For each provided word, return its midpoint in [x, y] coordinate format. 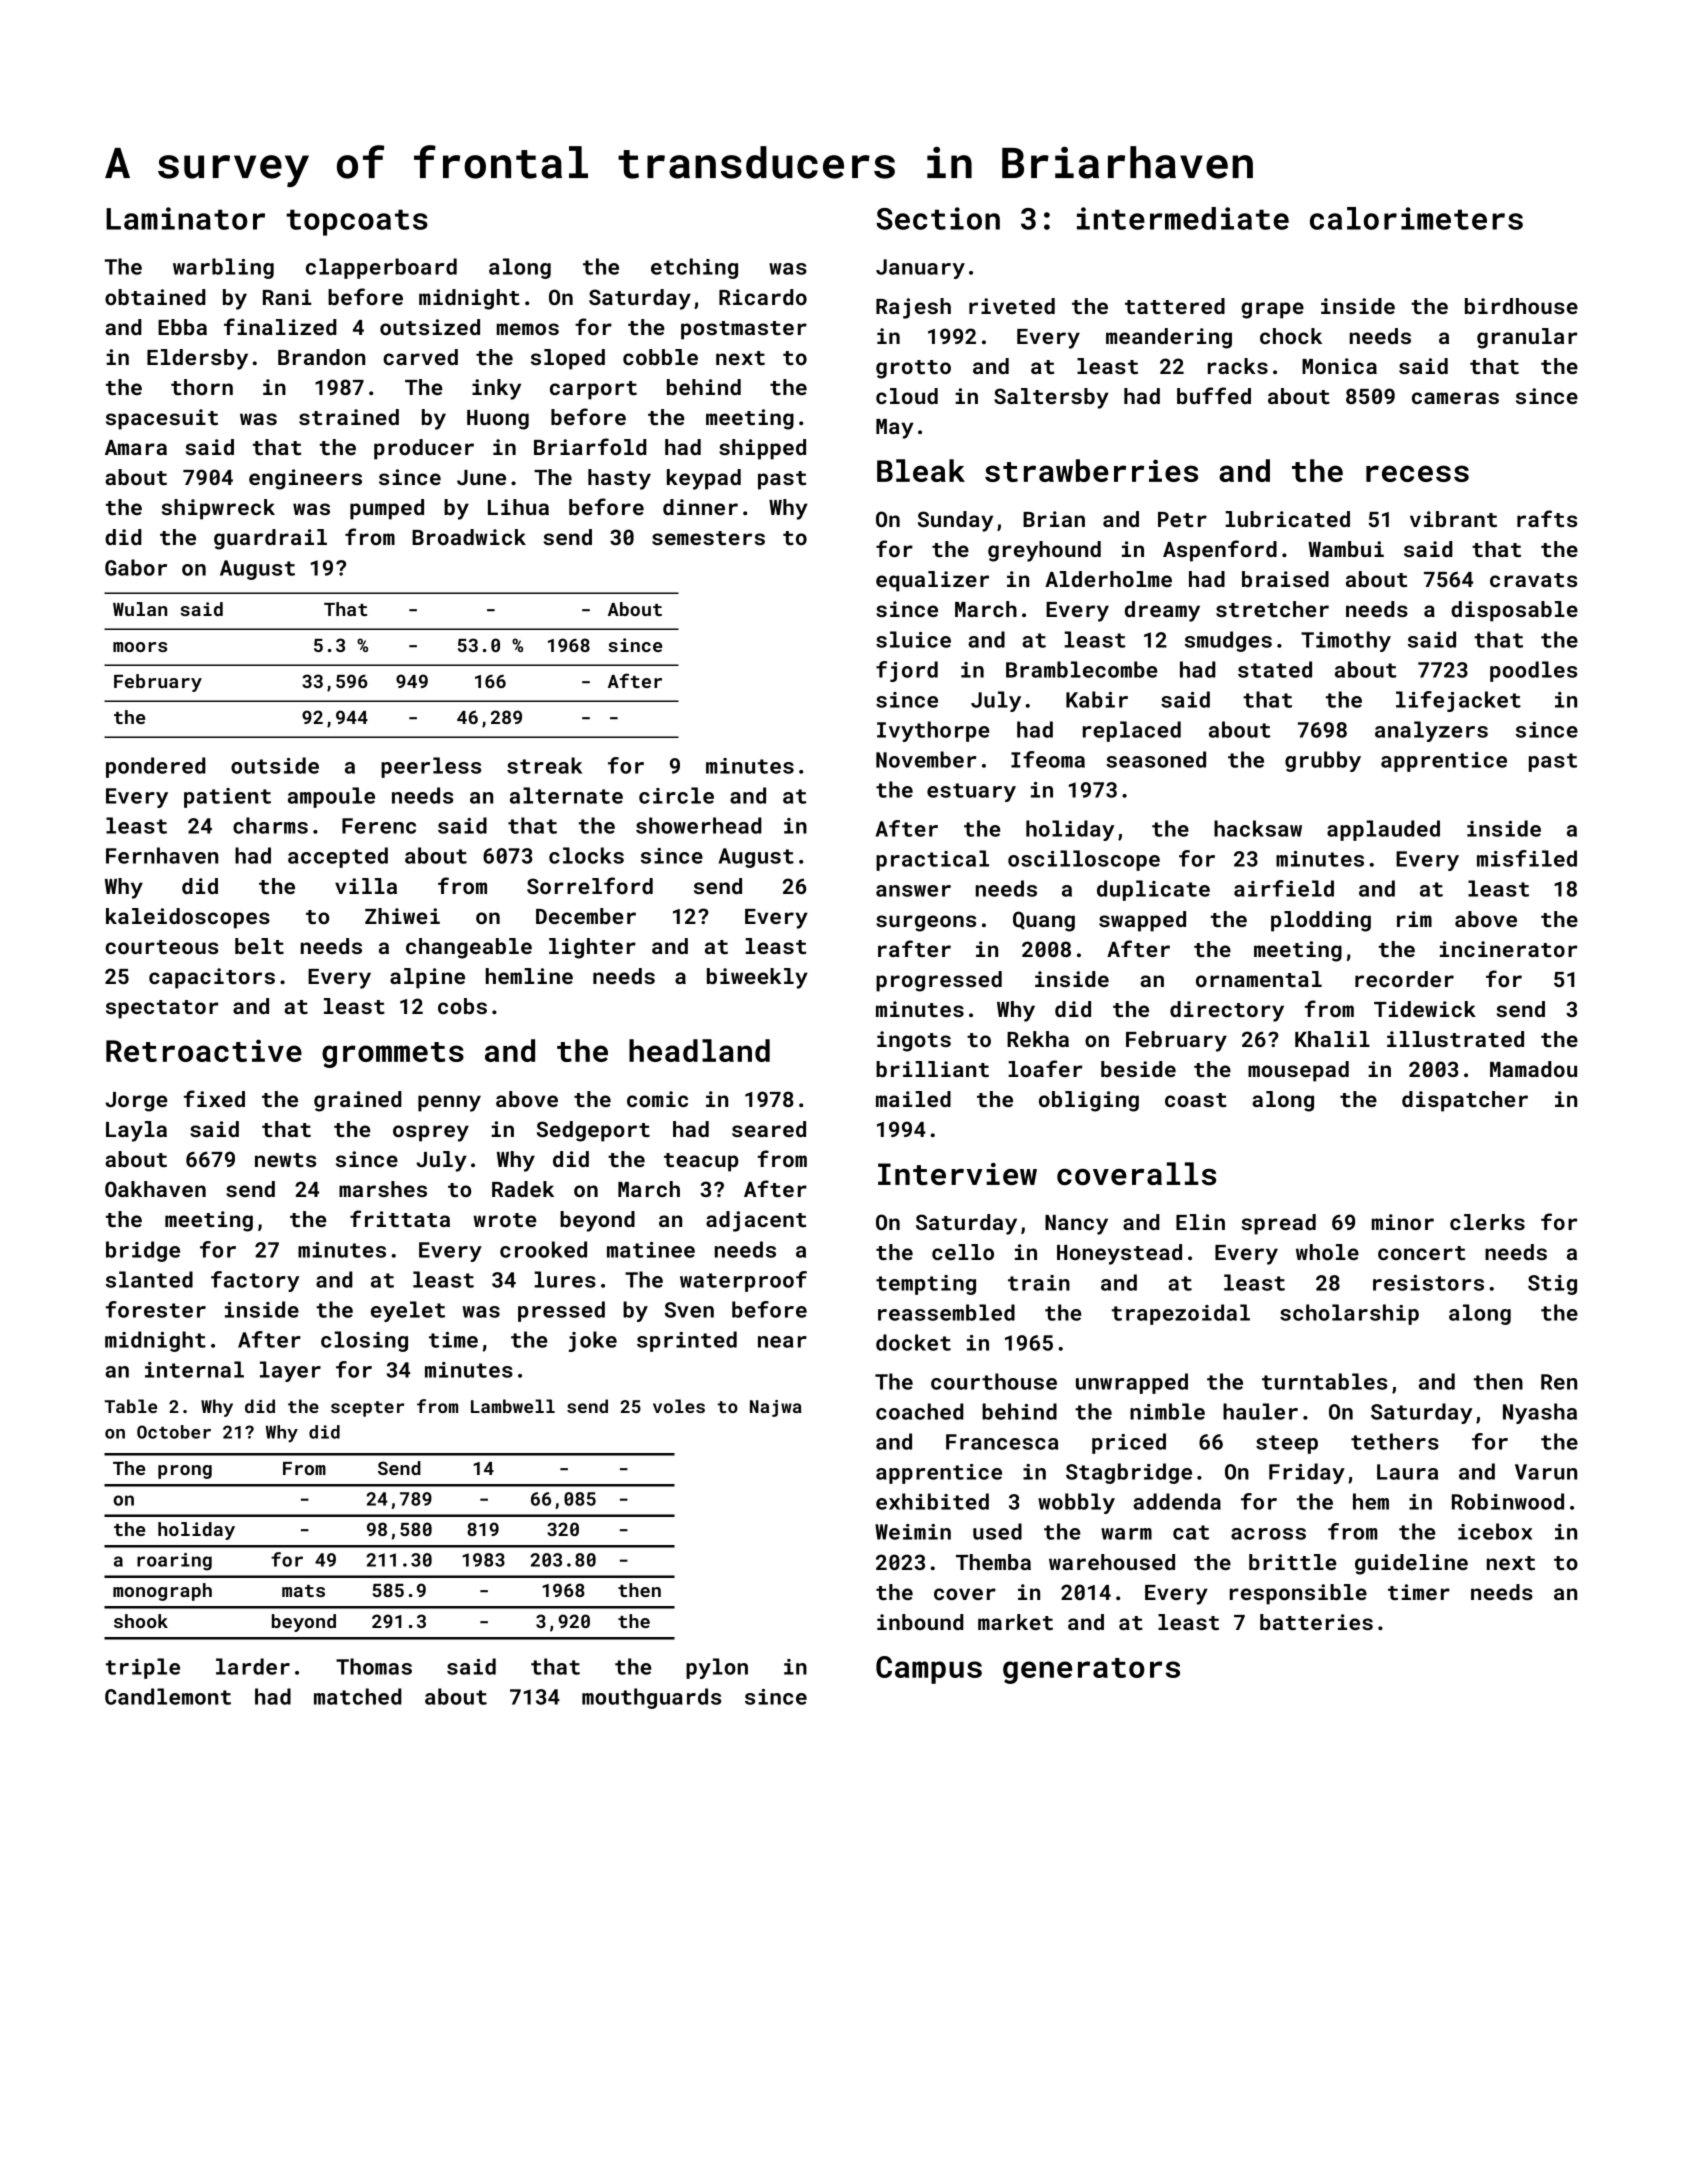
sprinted [687, 1341]
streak [544, 765]
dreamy [1162, 611]
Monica [1339, 366]
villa [366, 886]
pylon [717, 1668]
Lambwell [513, 1406]
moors [140, 647]
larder [253, 1666]
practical [932, 860]
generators [1091, 1671]
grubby [1323, 761]
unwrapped [1132, 1383]
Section [938, 218]
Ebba [182, 327]
